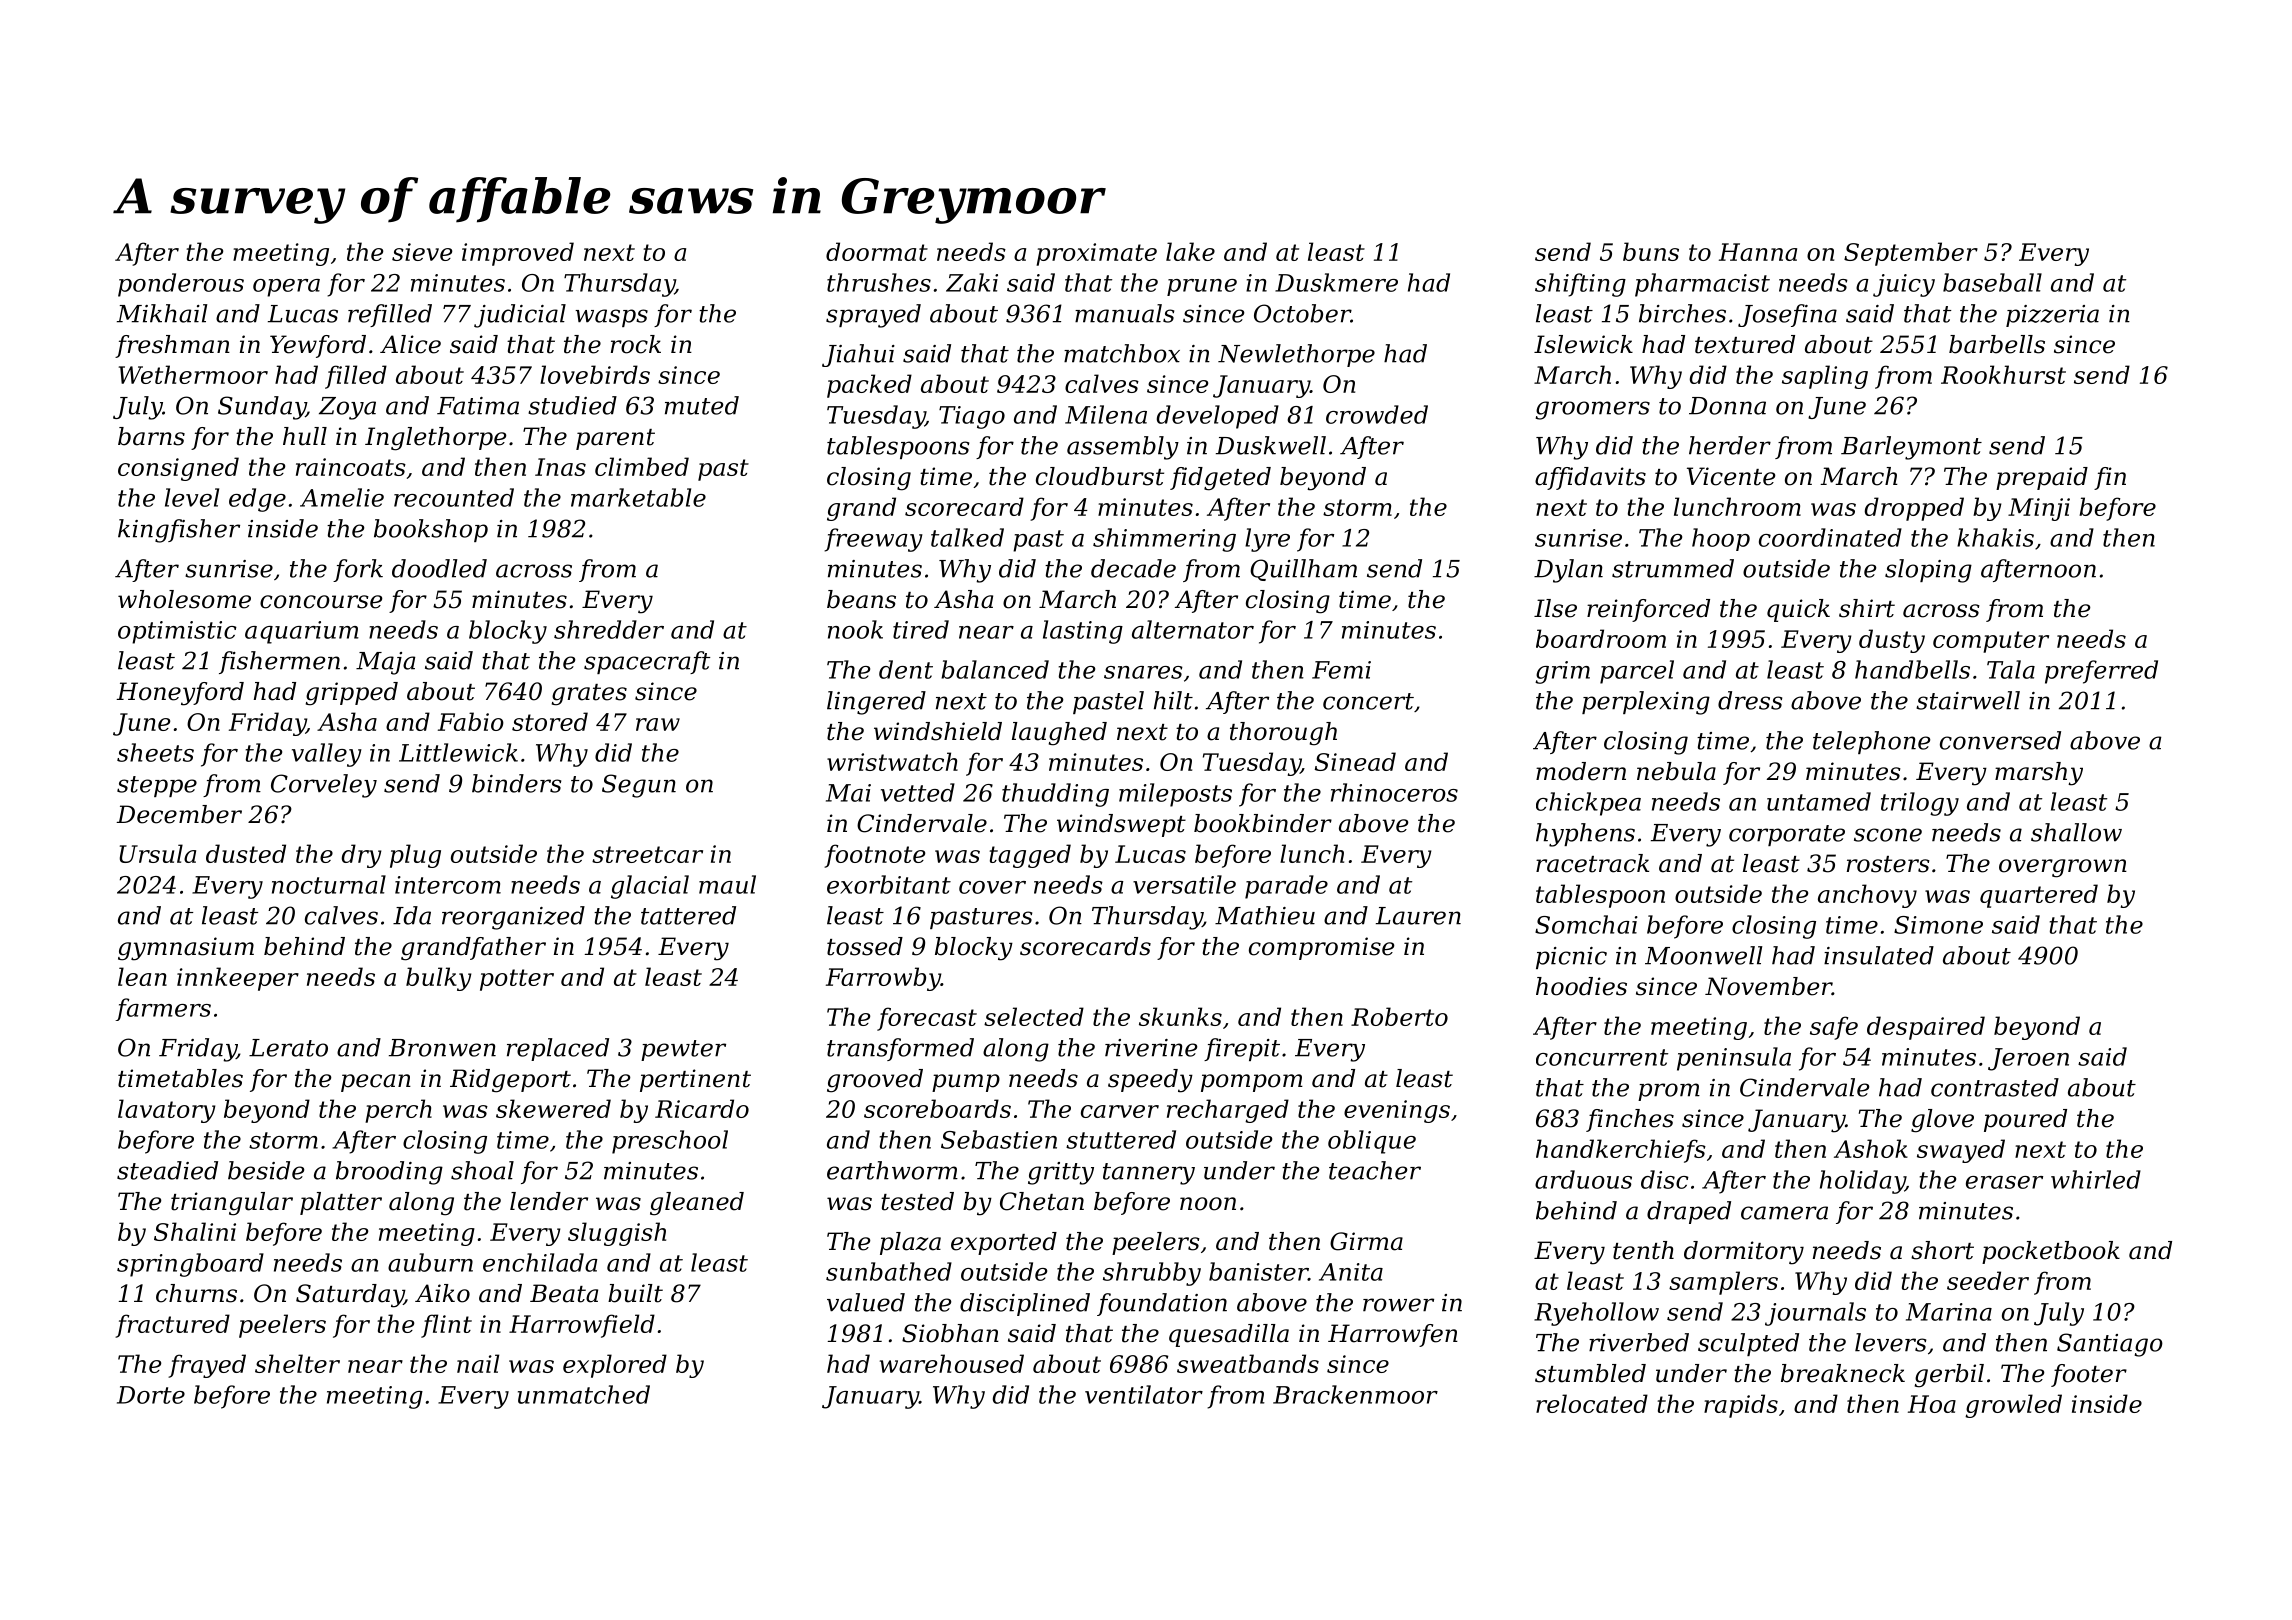 Image resolution: width=2292 pixels, height=1620 pixels. What do you see at coordinates (1341, 670) in the screenshot?
I see `Femi` at bounding box center [1341, 670].
